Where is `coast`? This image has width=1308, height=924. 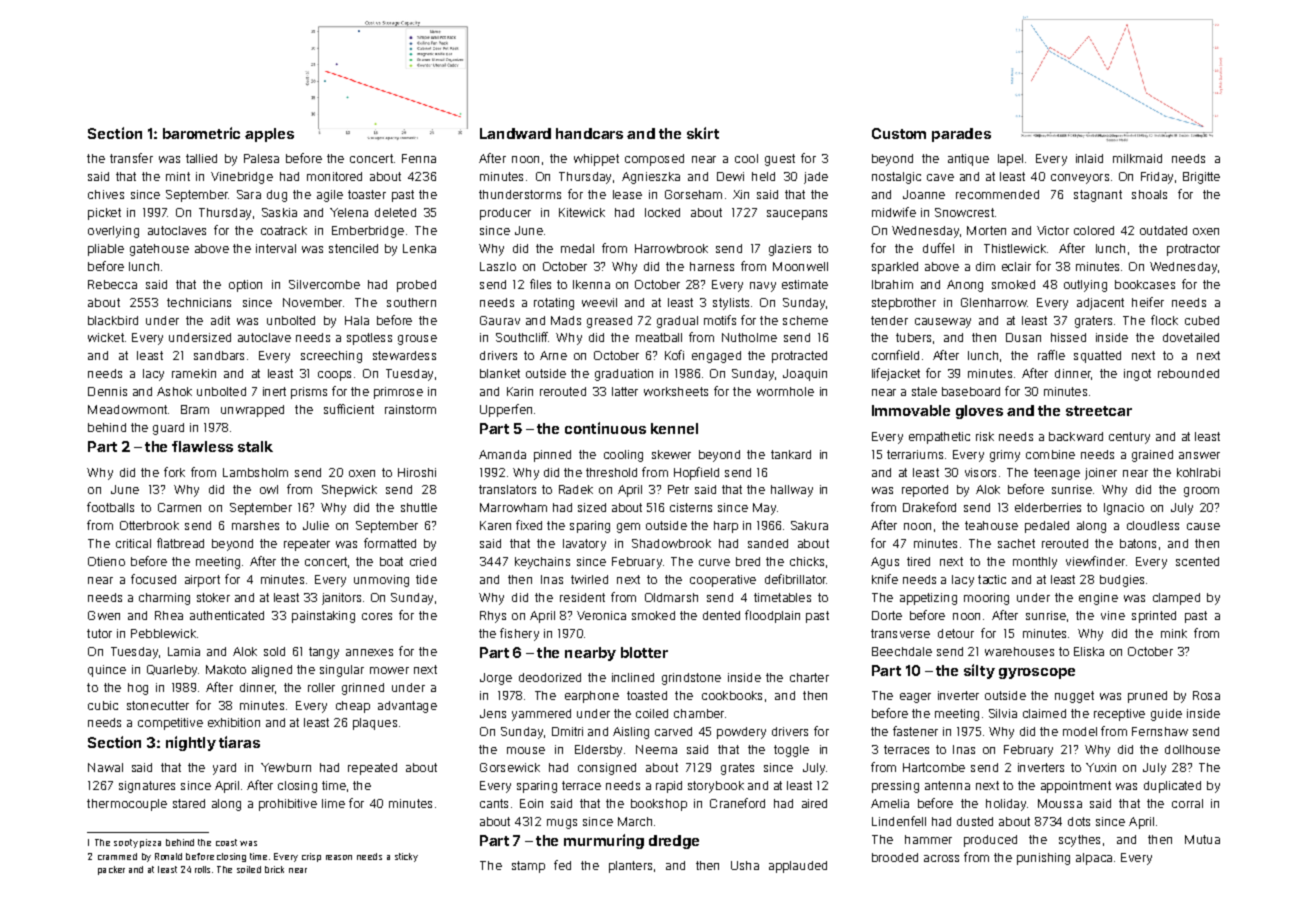
coast is located at coordinates (226, 842).
